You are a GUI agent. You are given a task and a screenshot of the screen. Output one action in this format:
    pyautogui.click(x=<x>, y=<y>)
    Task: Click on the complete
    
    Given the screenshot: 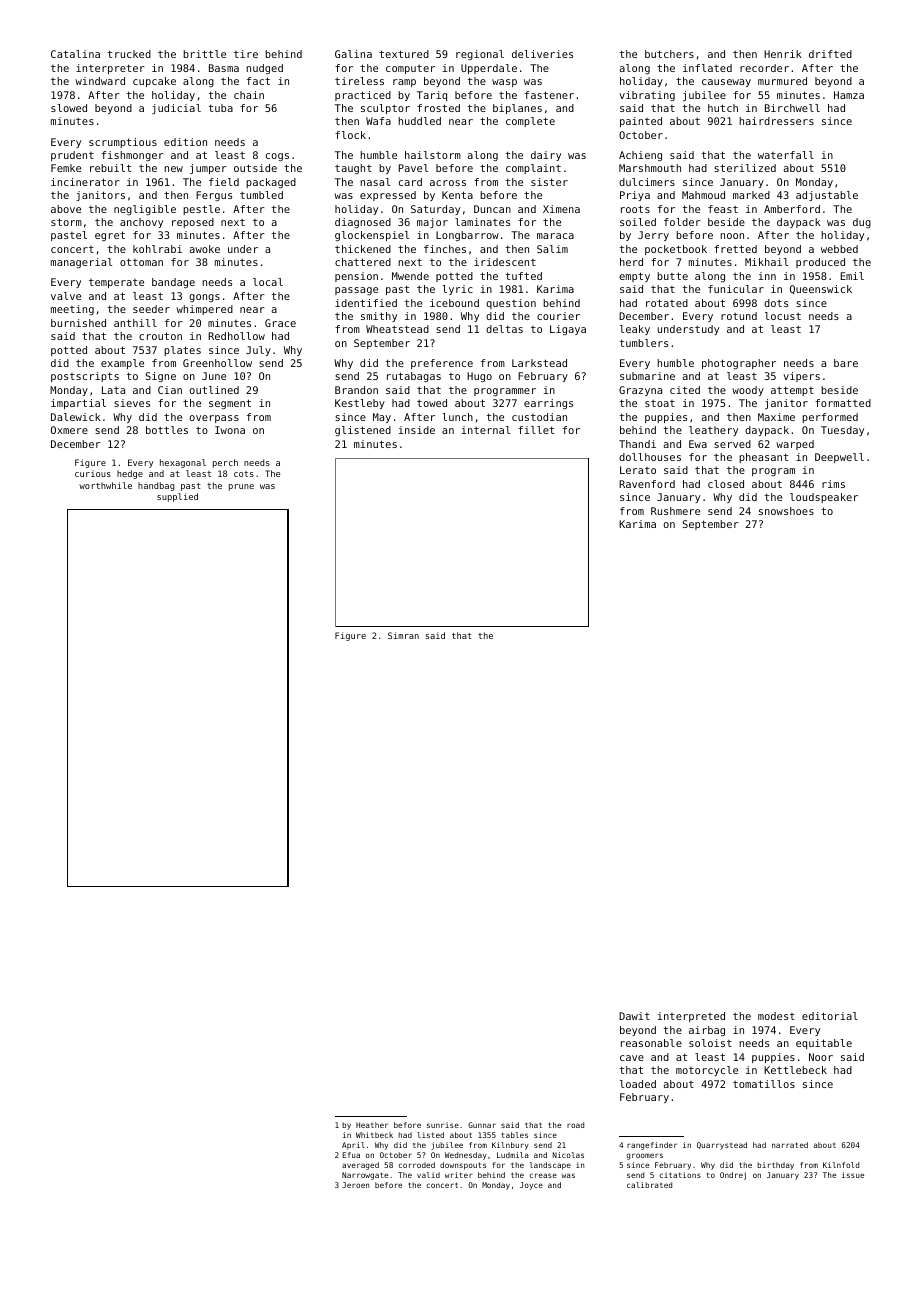 What is the action you would take?
    pyautogui.click(x=530, y=122)
